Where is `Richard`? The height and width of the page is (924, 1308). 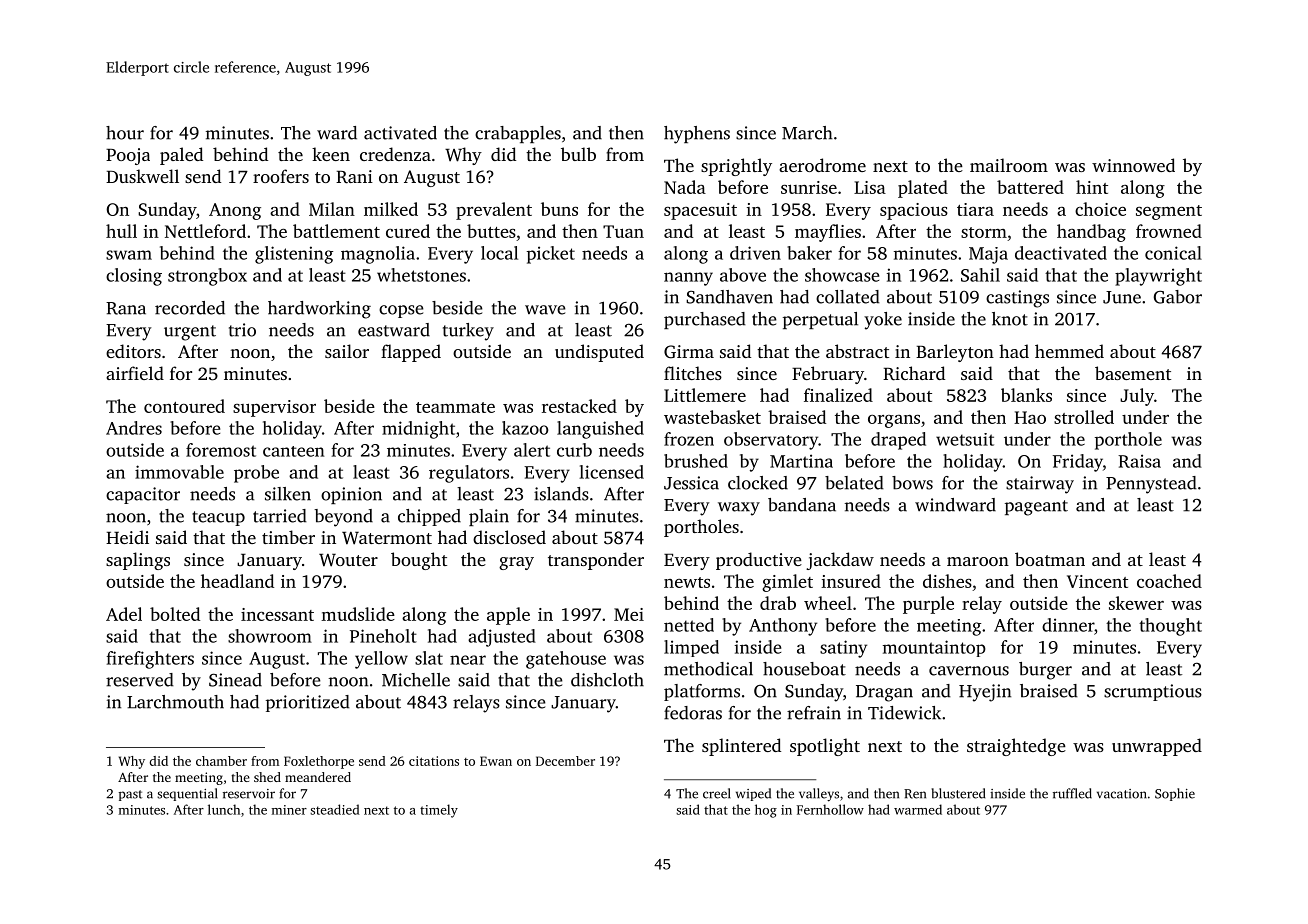
Richard is located at coordinates (914, 373).
